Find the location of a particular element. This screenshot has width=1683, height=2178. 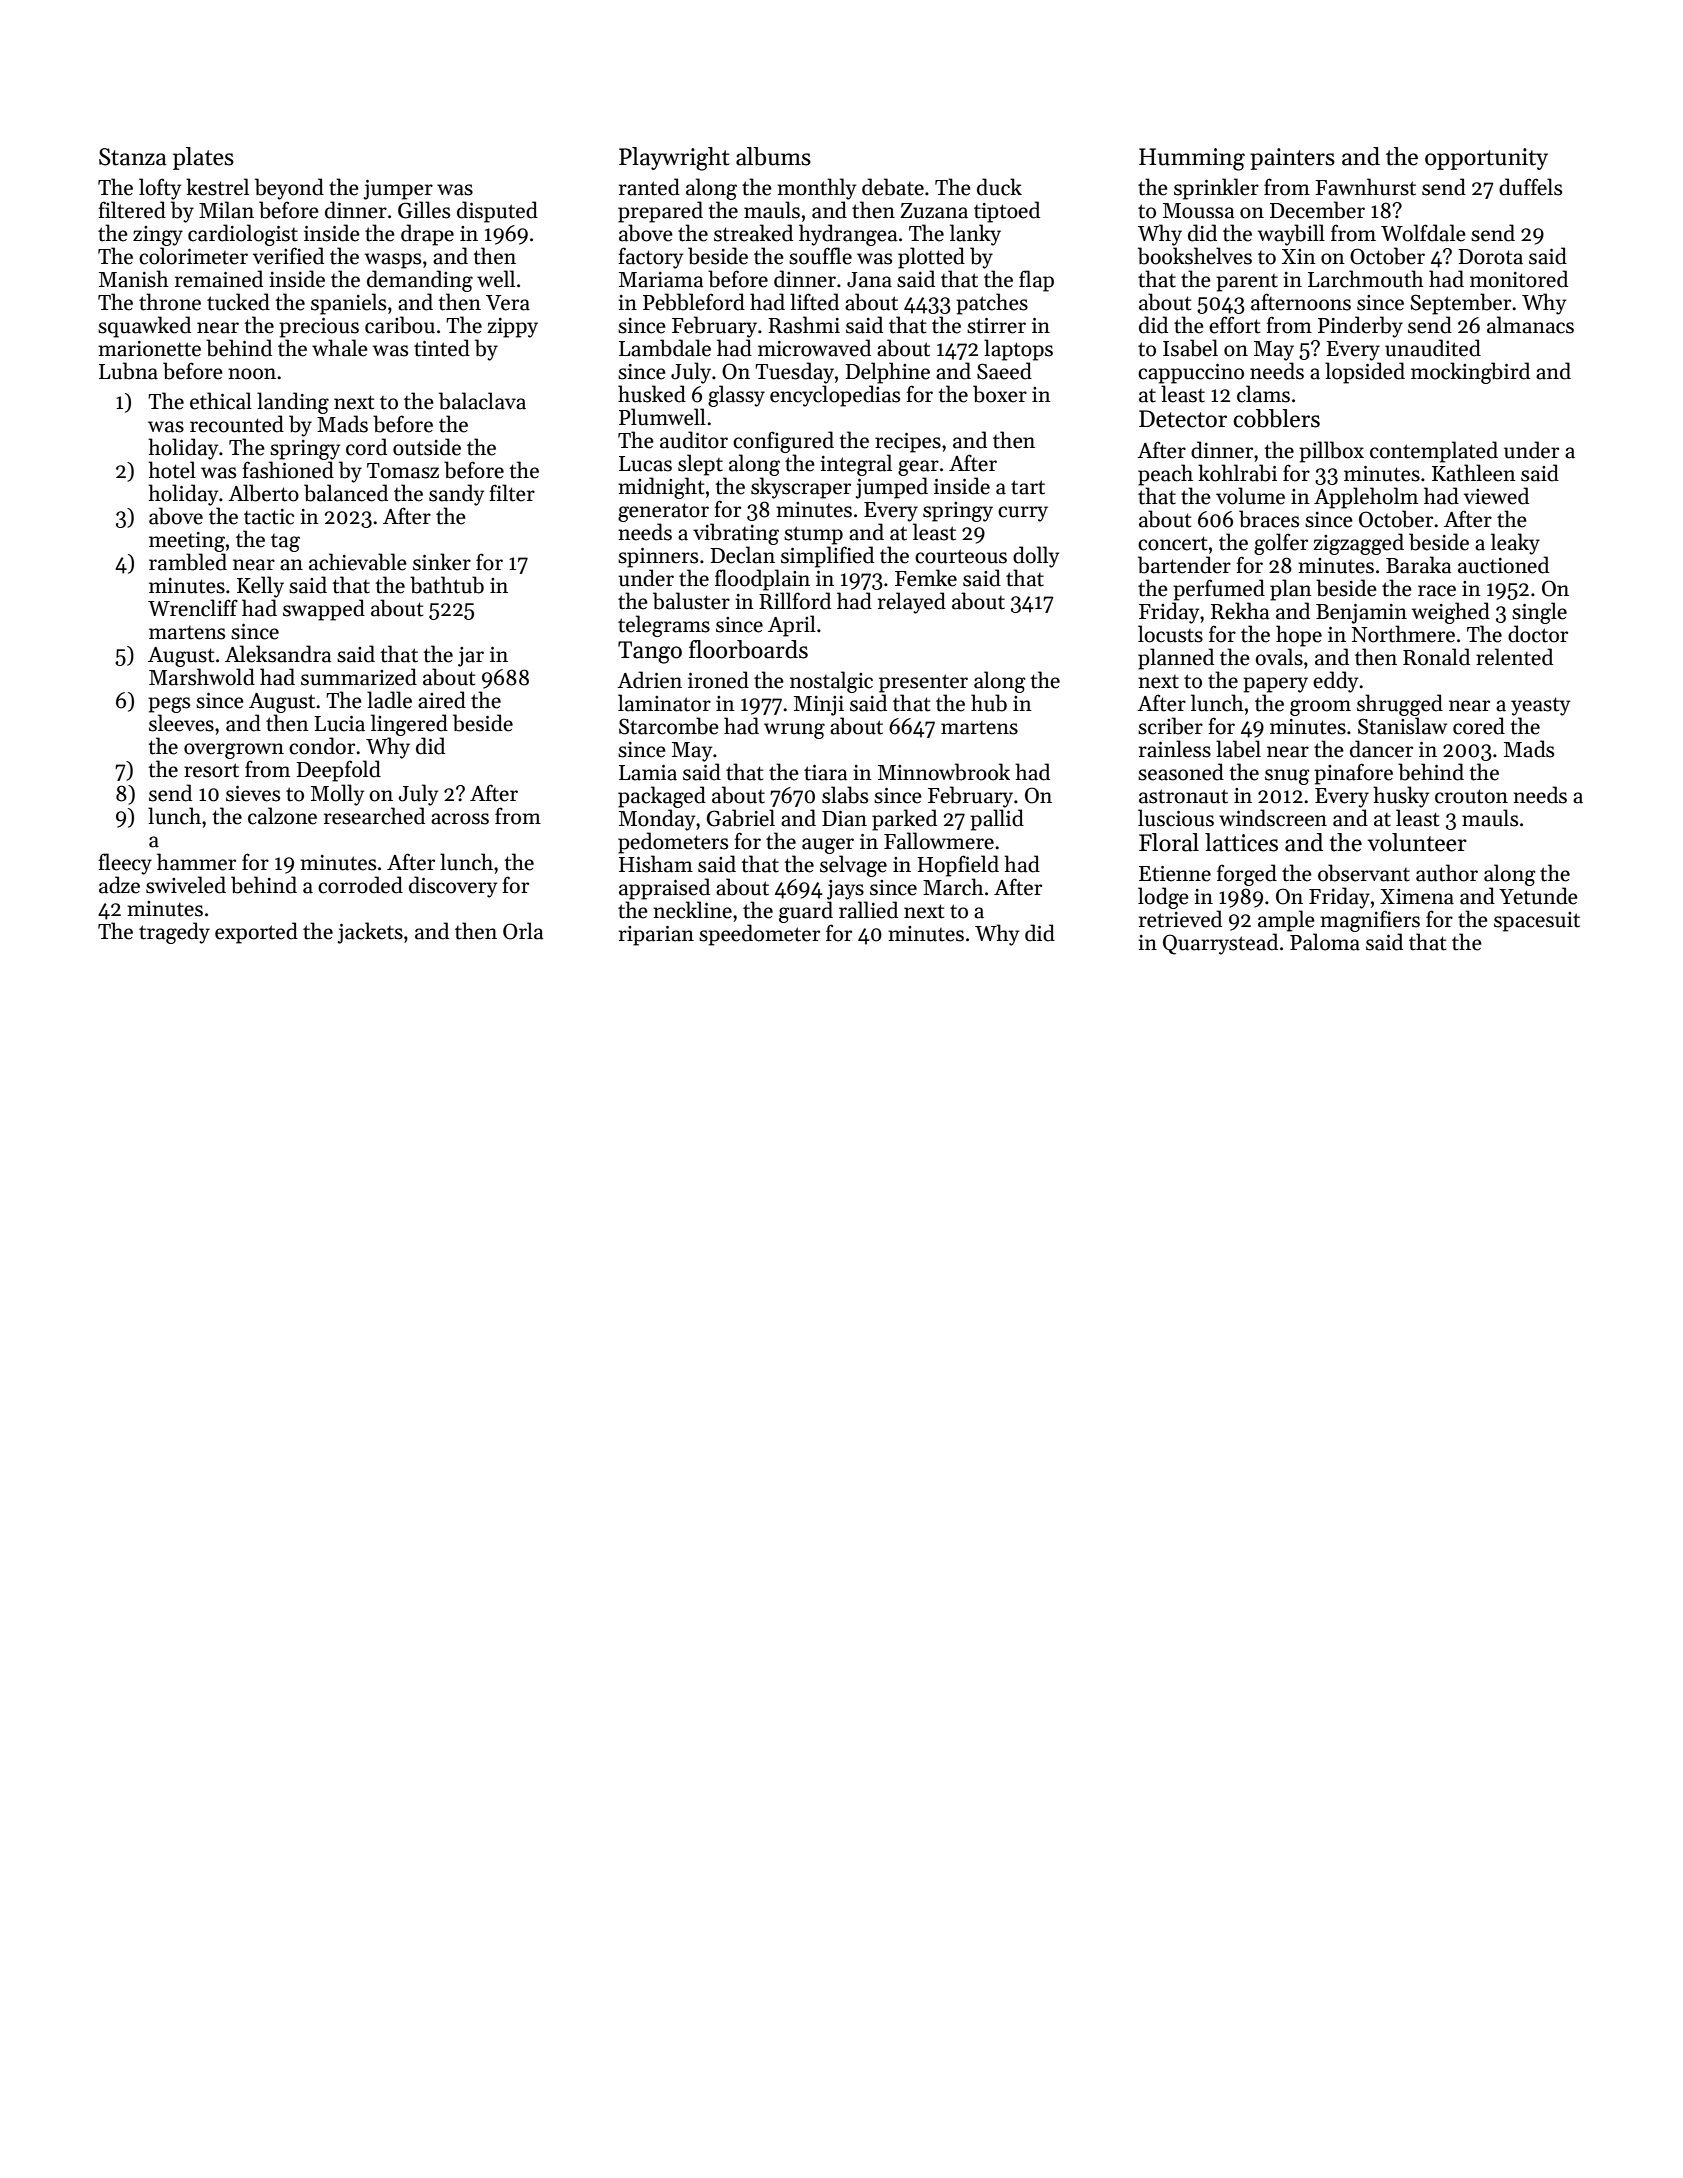

recipes is located at coordinates (908, 443).
